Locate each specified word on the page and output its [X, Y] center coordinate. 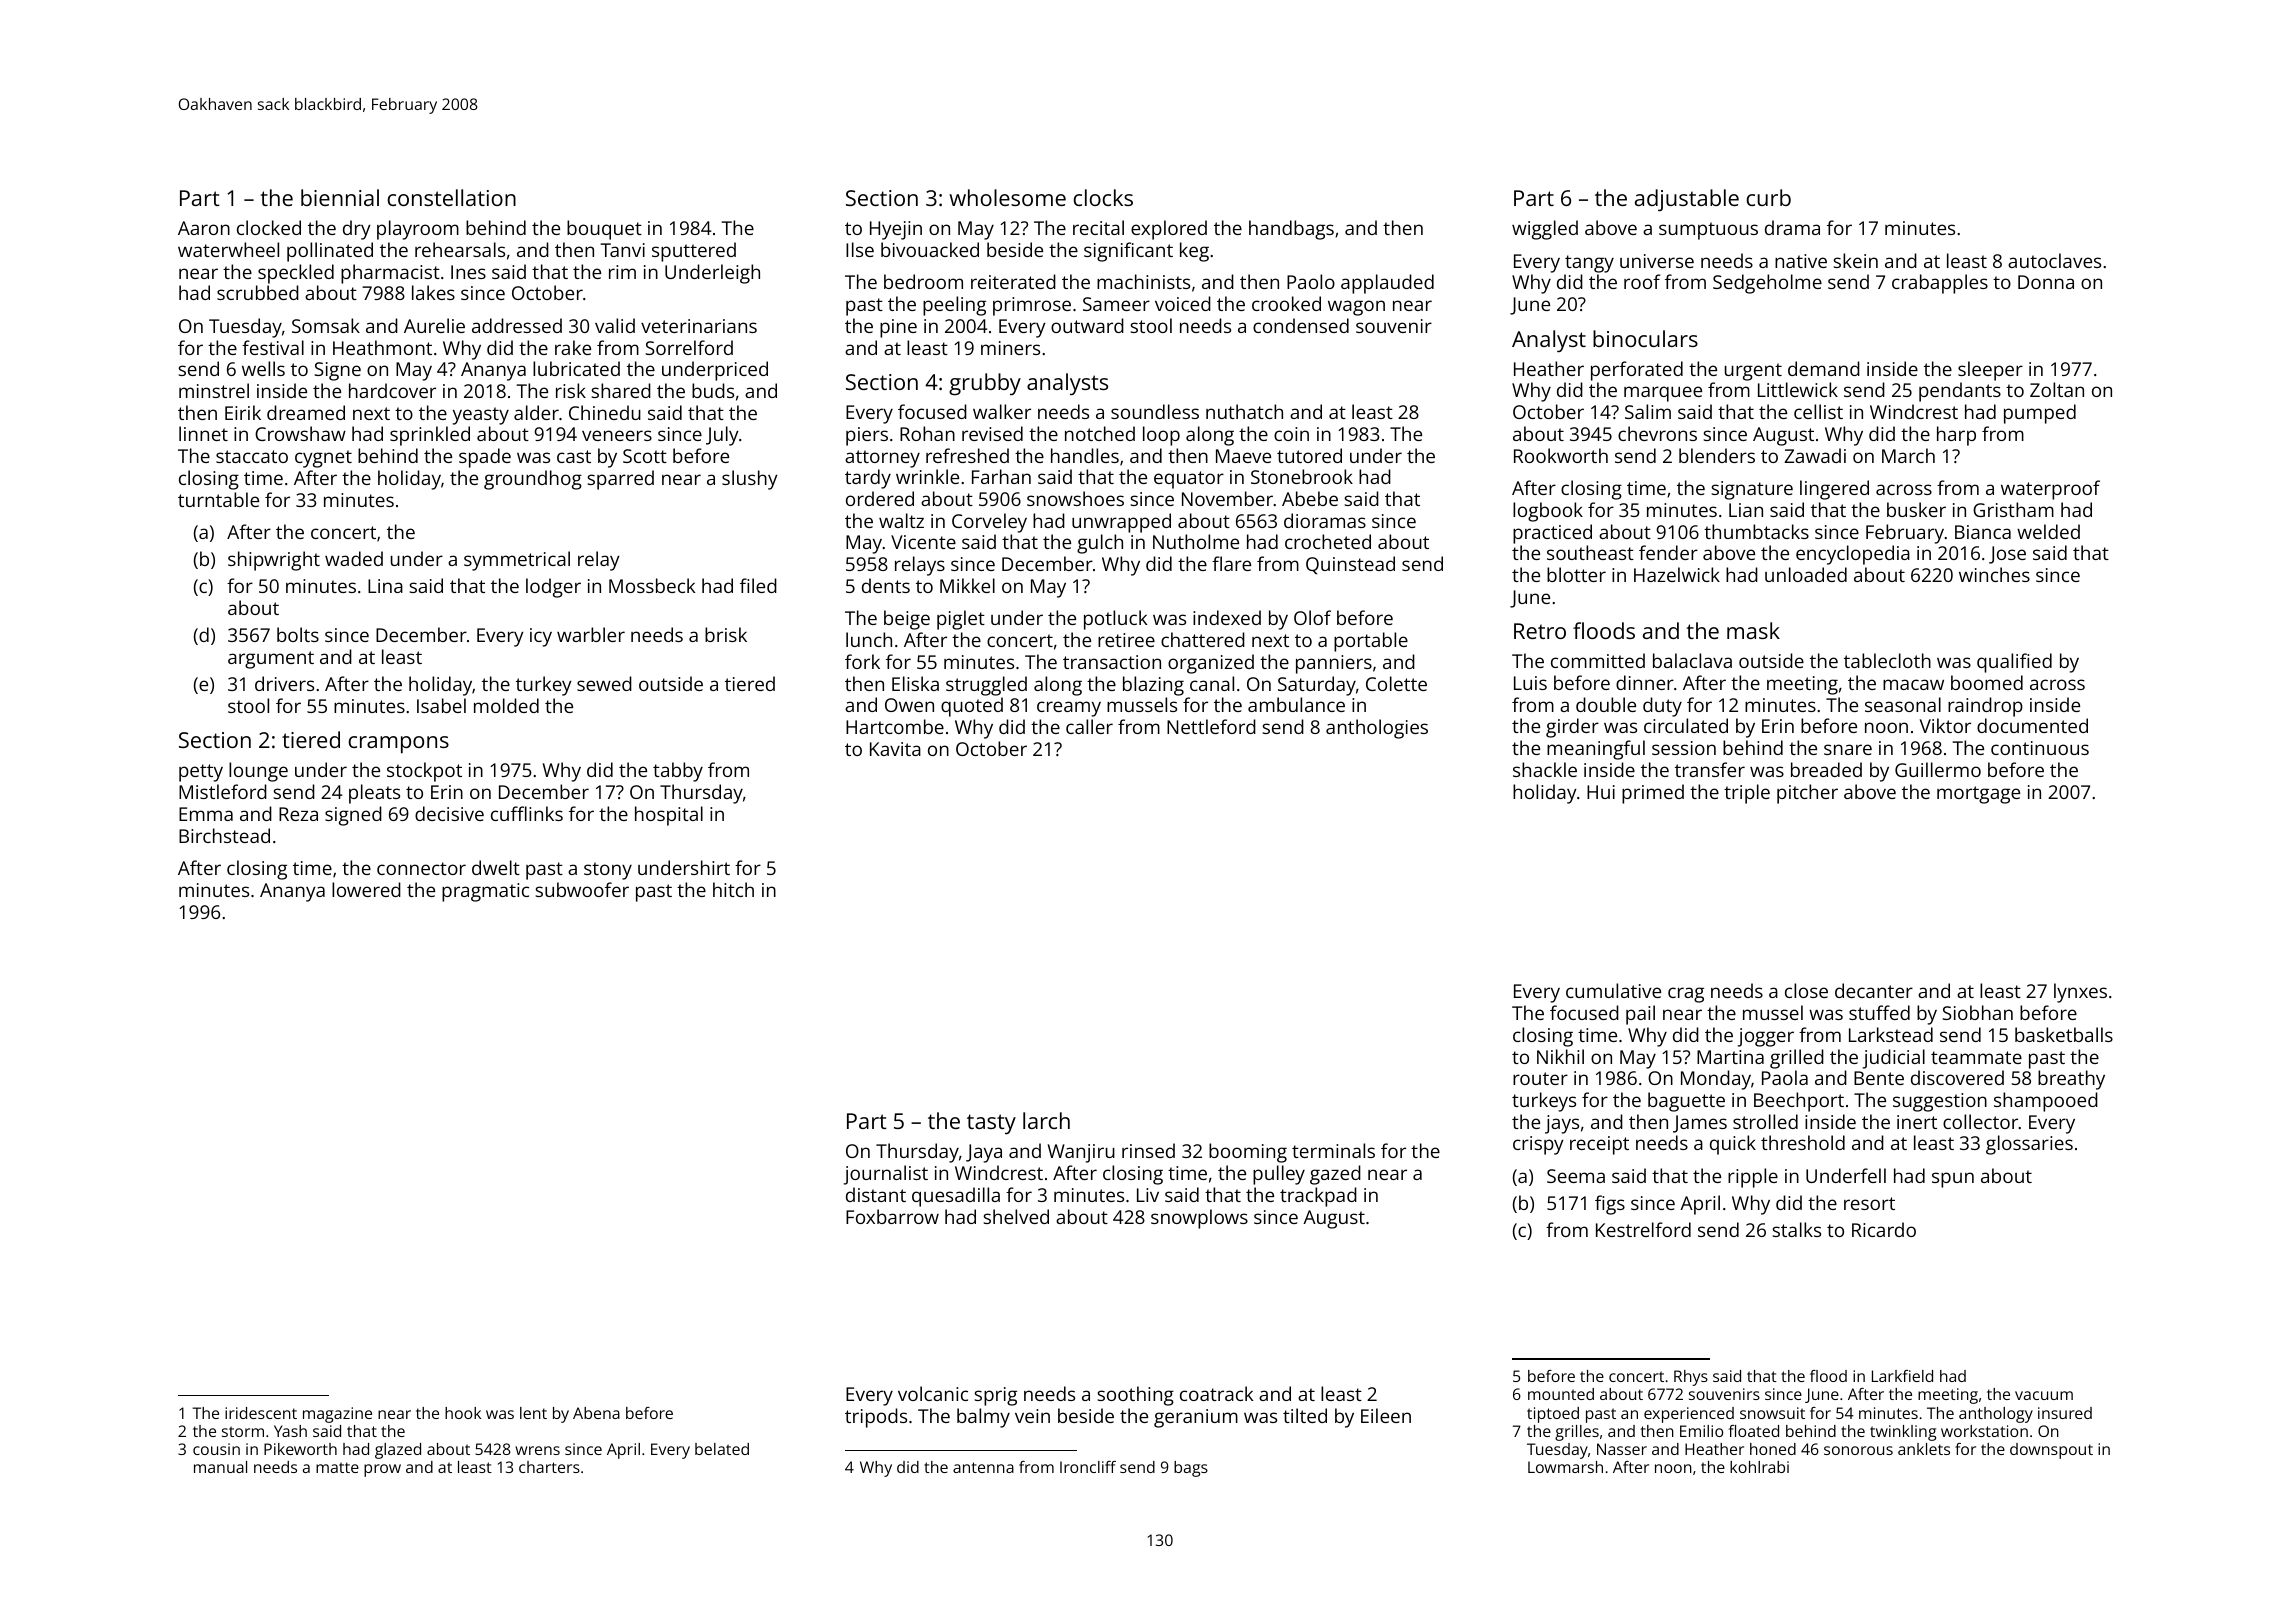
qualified [2014, 663]
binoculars [1645, 338]
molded [506, 705]
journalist [885, 1175]
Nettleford [1211, 726]
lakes [433, 292]
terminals [1333, 1150]
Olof [1312, 617]
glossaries [2029, 1145]
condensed [1301, 325]
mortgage [1978, 795]
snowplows [1199, 1219]
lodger [553, 588]
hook [463, 1413]
